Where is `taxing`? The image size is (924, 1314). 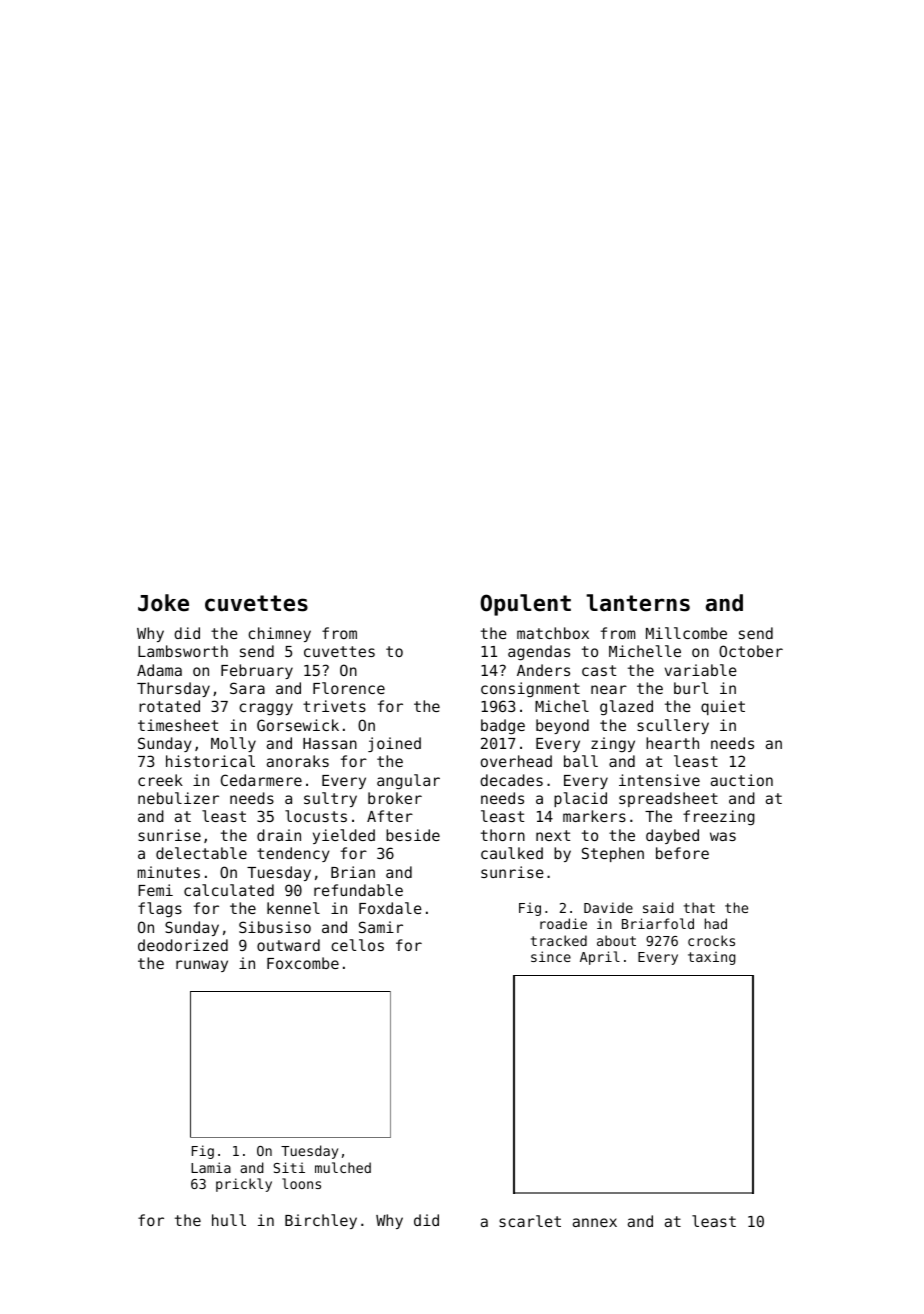
taxing is located at coordinates (712, 958).
